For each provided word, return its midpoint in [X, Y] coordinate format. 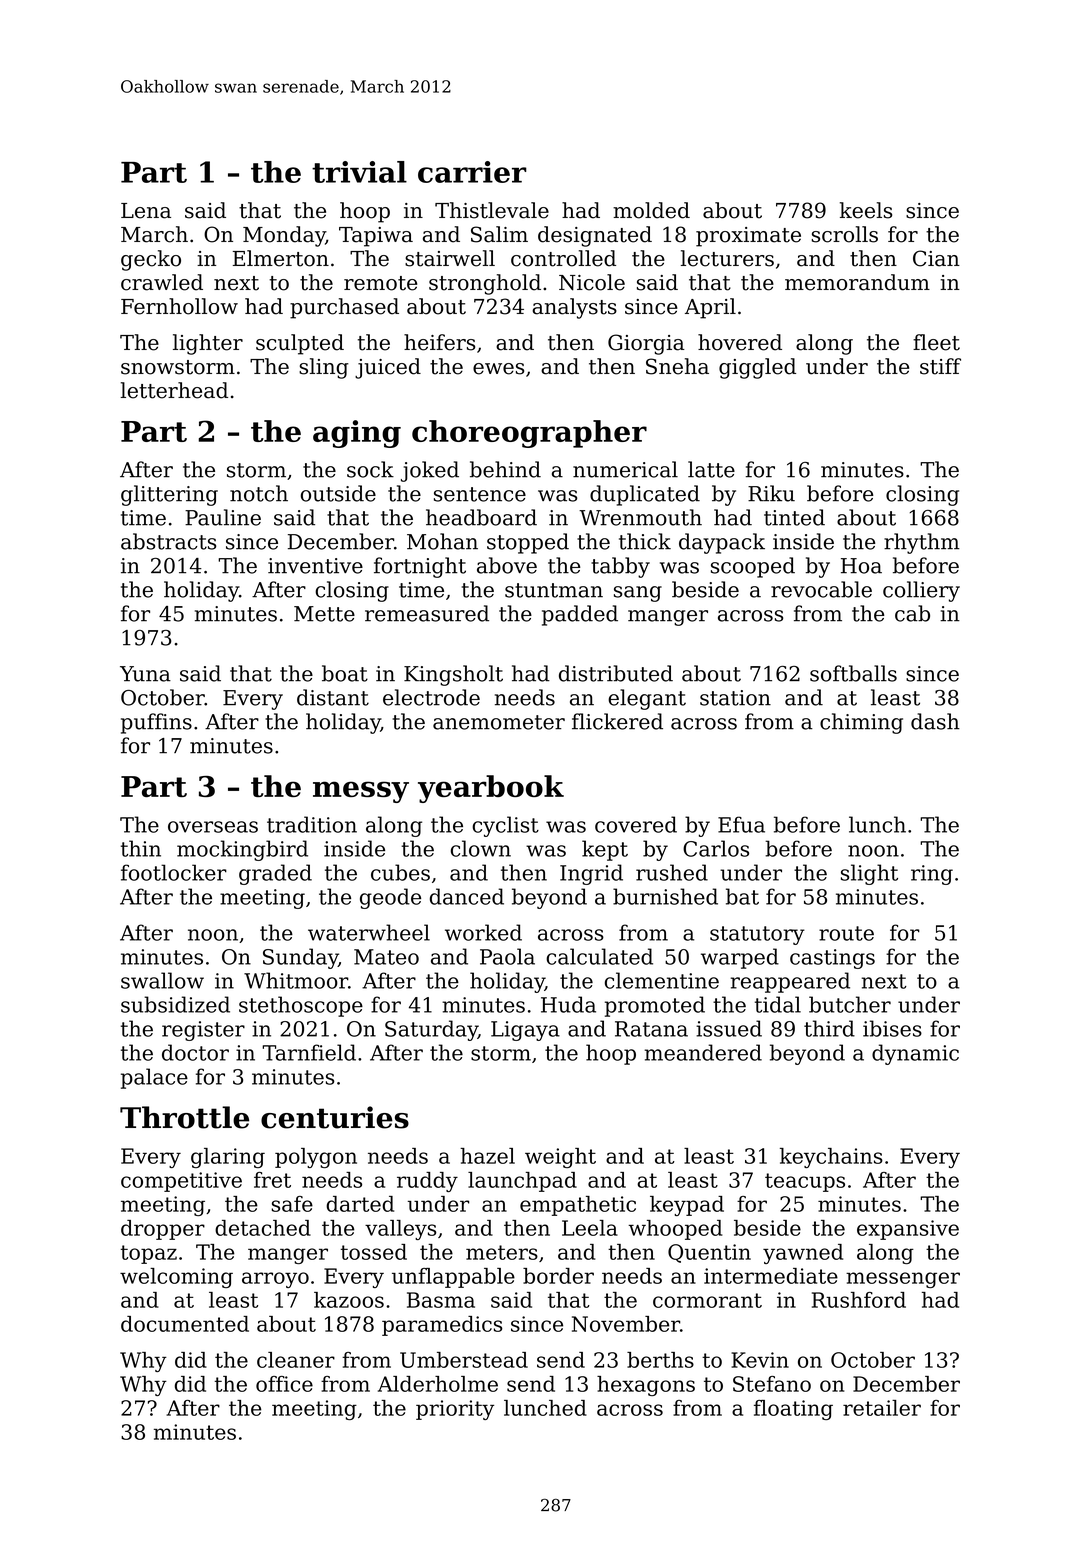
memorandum [857, 282]
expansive [908, 1230]
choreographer [529, 434]
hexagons [646, 1386]
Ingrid [591, 874]
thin [141, 848]
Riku [771, 493]
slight [869, 874]
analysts [574, 308]
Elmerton [281, 258]
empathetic [578, 1206]
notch [259, 493]
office [284, 1384]
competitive [181, 1182]
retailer [882, 1408]
